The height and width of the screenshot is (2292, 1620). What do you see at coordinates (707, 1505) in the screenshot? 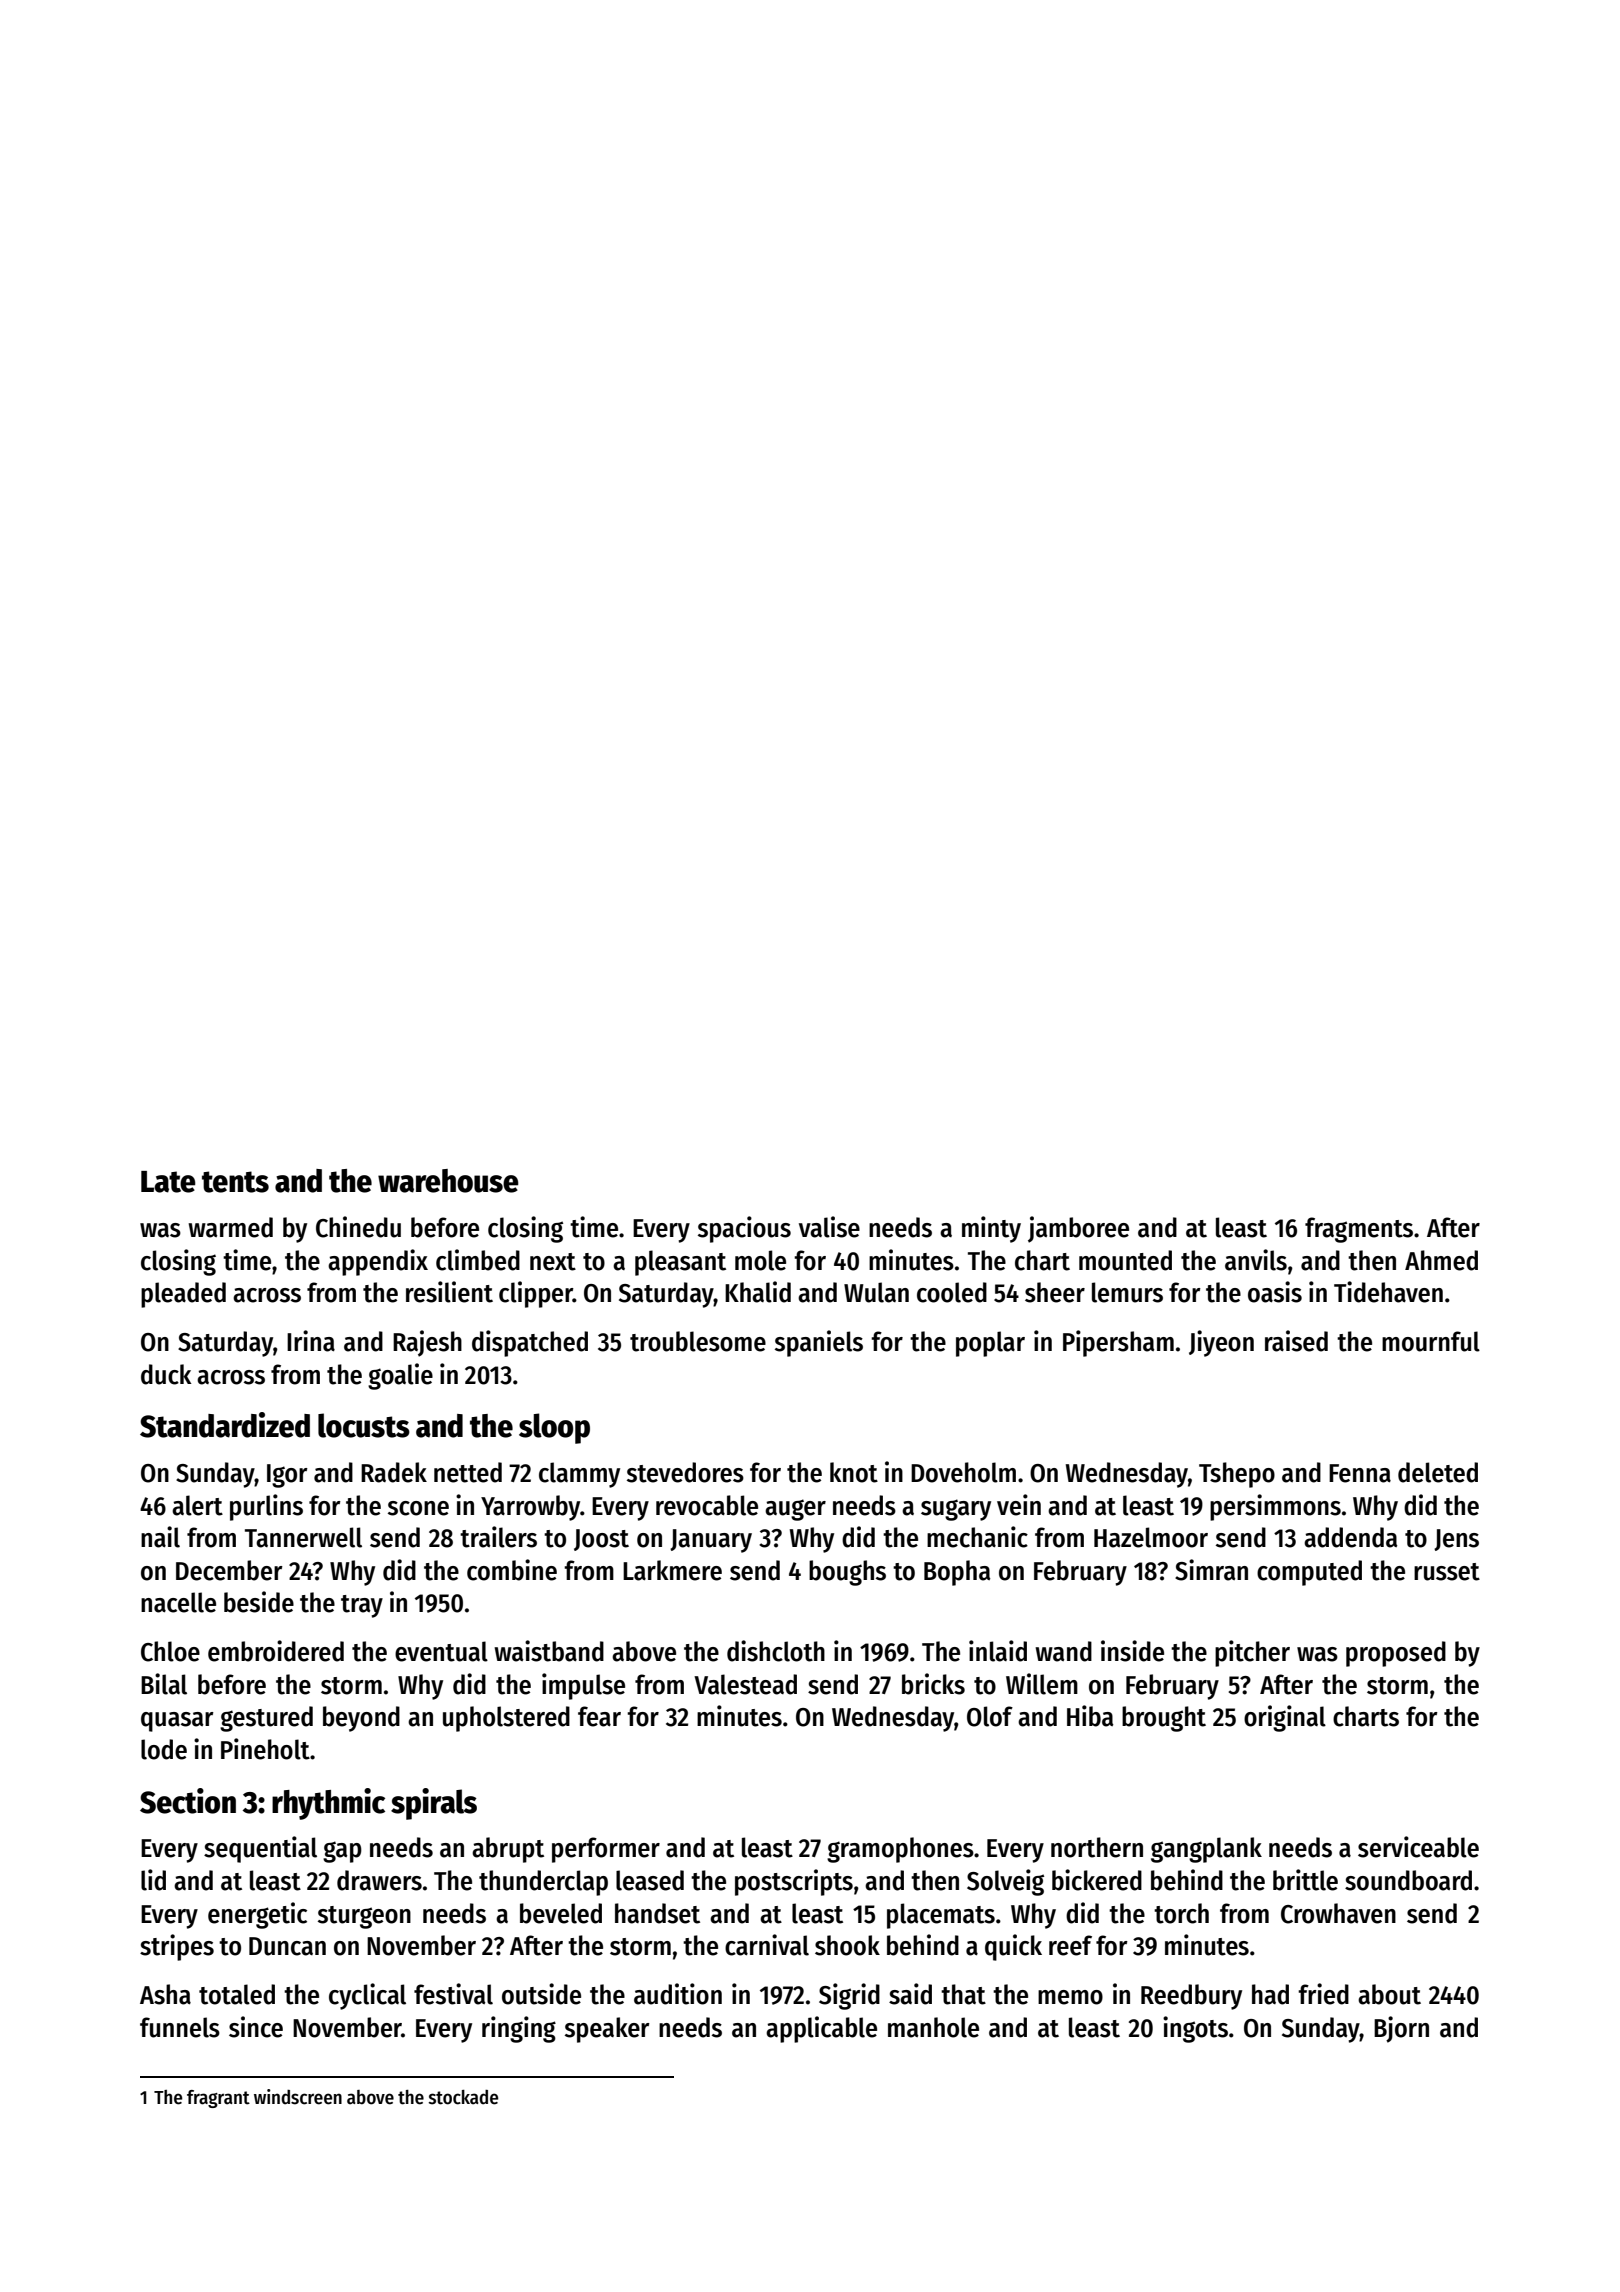
I see `revocable` at bounding box center [707, 1505].
